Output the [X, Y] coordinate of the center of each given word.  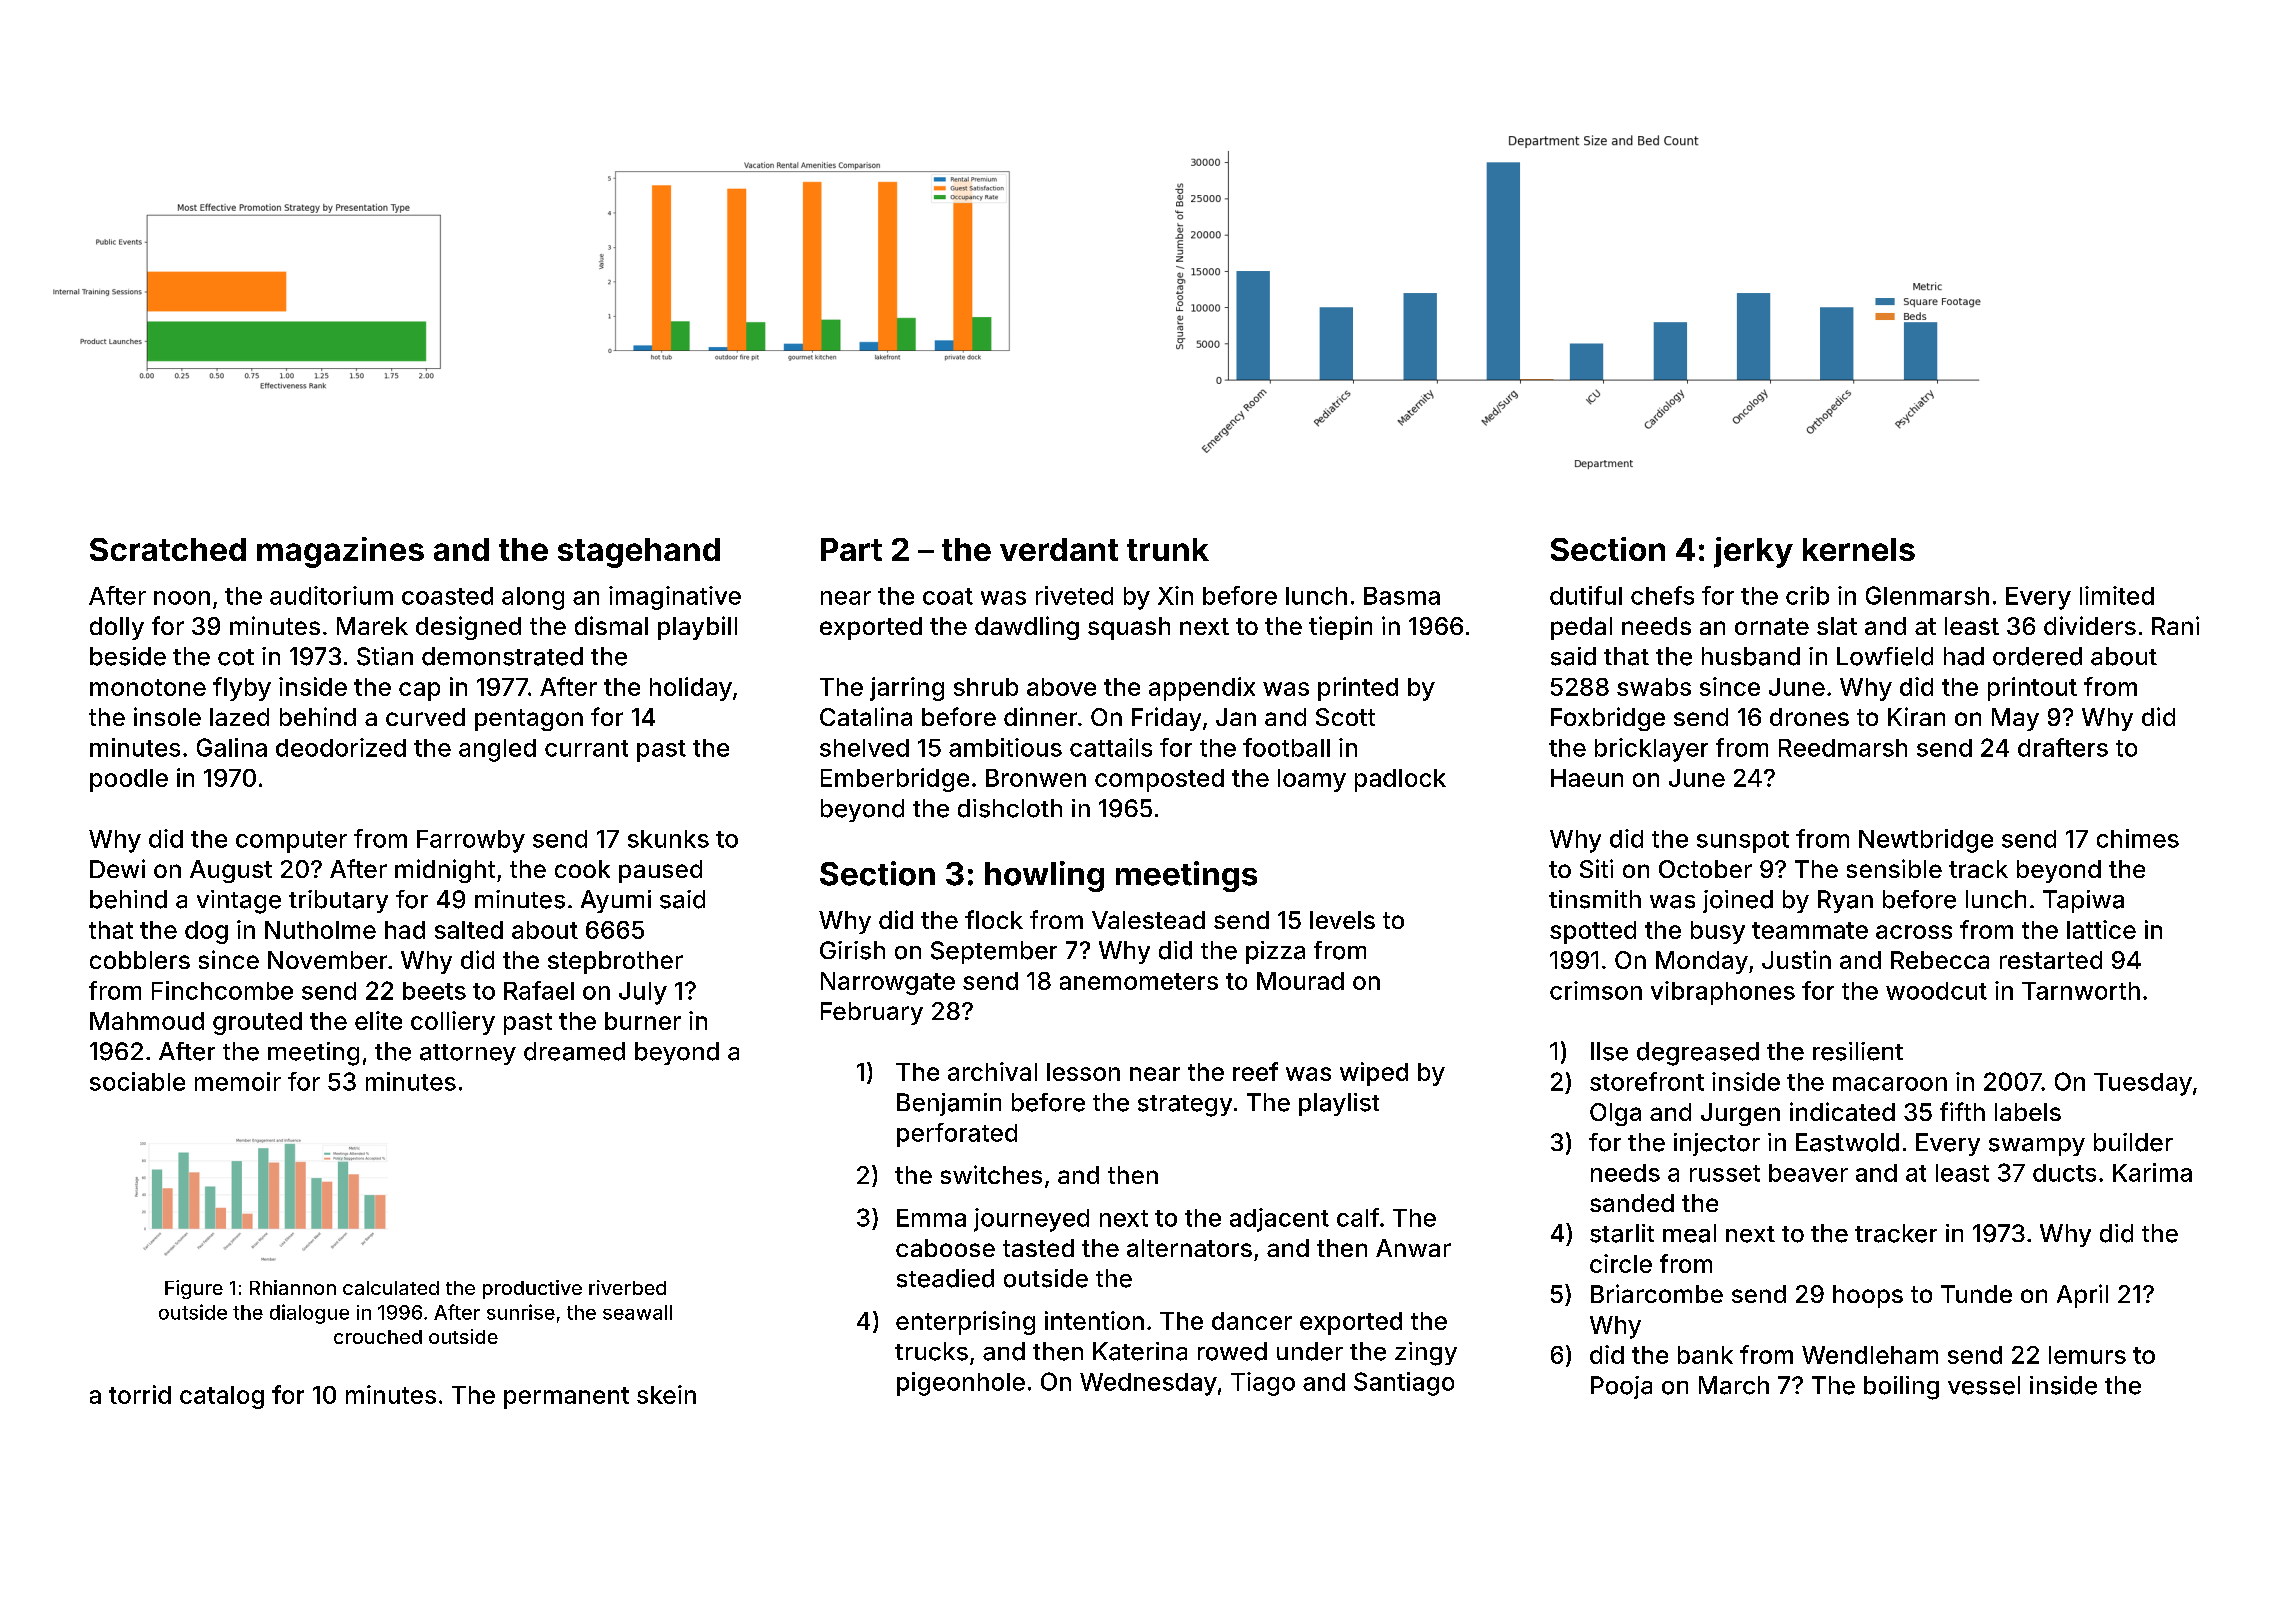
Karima [2152, 1172]
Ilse [1609, 1051]
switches [991, 1174]
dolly [117, 628]
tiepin [1340, 628]
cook [582, 869]
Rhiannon [293, 1287]
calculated [391, 1288]
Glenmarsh [1927, 595]
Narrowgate [888, 983]
